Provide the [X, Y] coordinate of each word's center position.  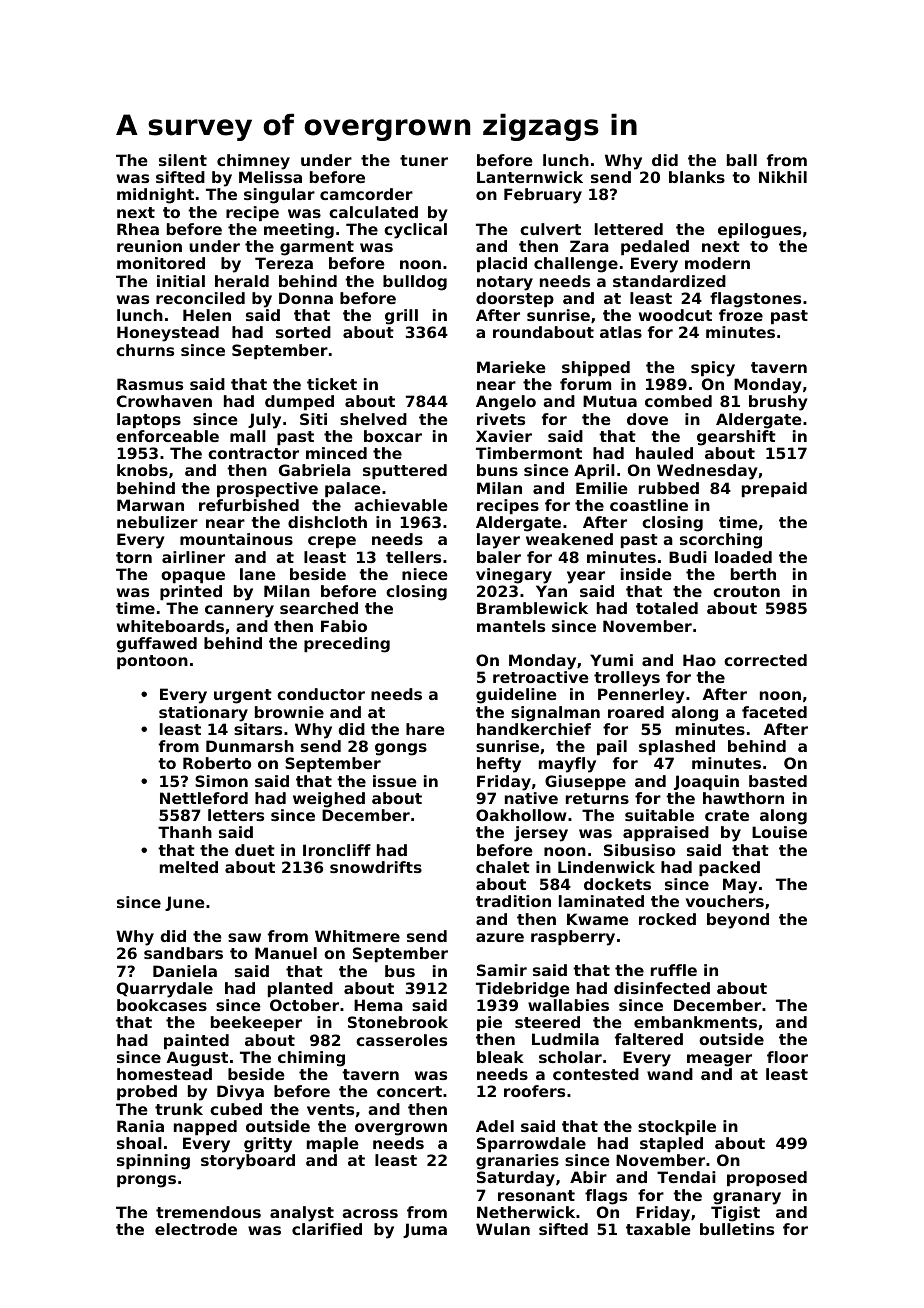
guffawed [156, 645]
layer [498, 541]
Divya [240, 1093]
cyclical [415, 231]
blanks [697, 177]
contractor [253, 453]
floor [787, 1057]
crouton [746, 591]
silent [183, 160]
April [594, 471]
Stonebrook [398, 1022]
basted [778, 781]
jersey [541, 834]
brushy [778, 403]
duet [255, 850]
